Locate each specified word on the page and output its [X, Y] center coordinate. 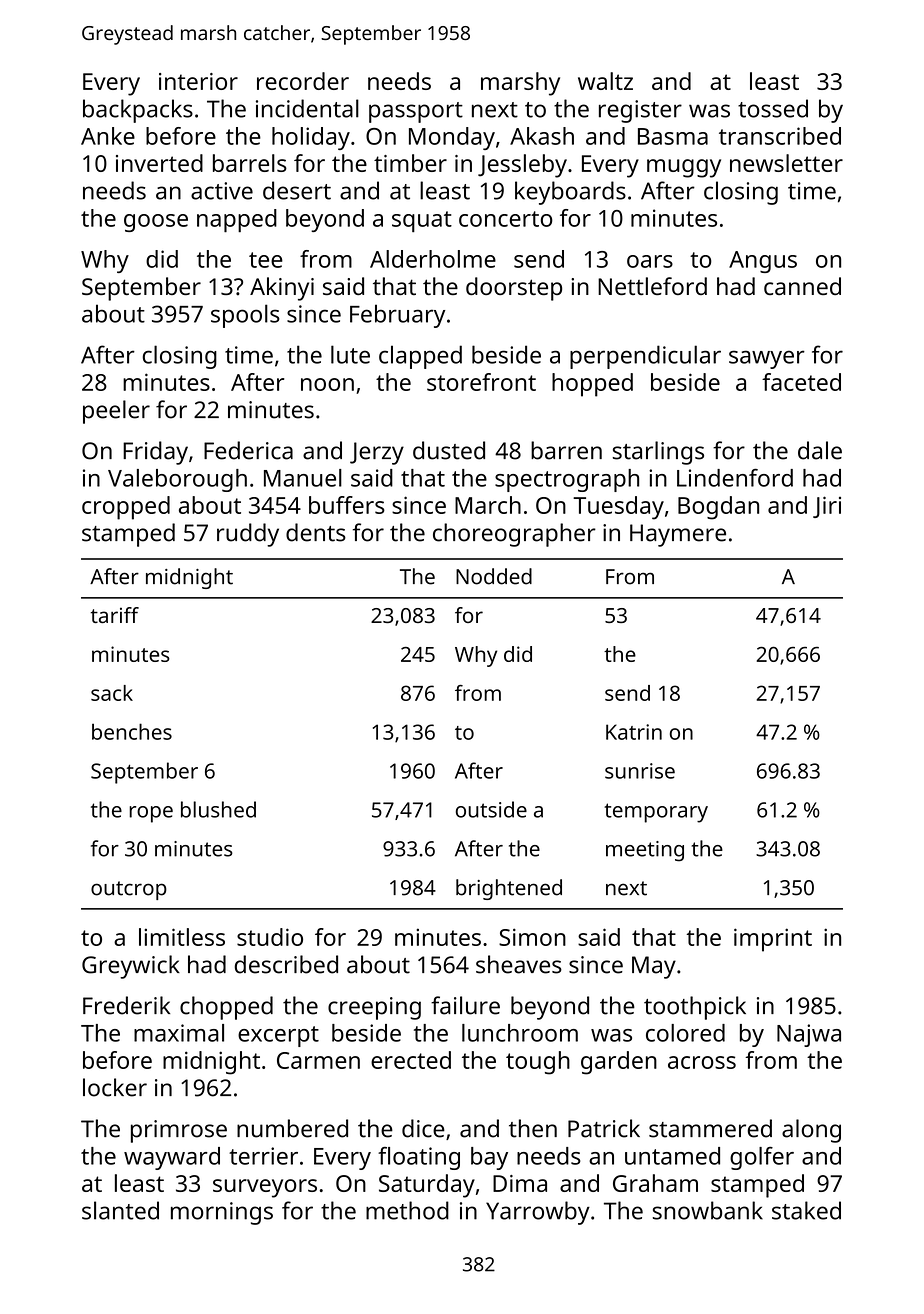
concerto [506, 219]
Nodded [494, 576]
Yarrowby [538, 1213]
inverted [159, 163]
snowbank [708, 1210]
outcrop [129, 890]
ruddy [248, 535]
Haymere [678, 535]
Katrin [634, 732]
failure [465, 1005]
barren [566, 450]
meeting [645, 851]
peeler [116, 412]
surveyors [265, 1188]
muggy [684, 168]
